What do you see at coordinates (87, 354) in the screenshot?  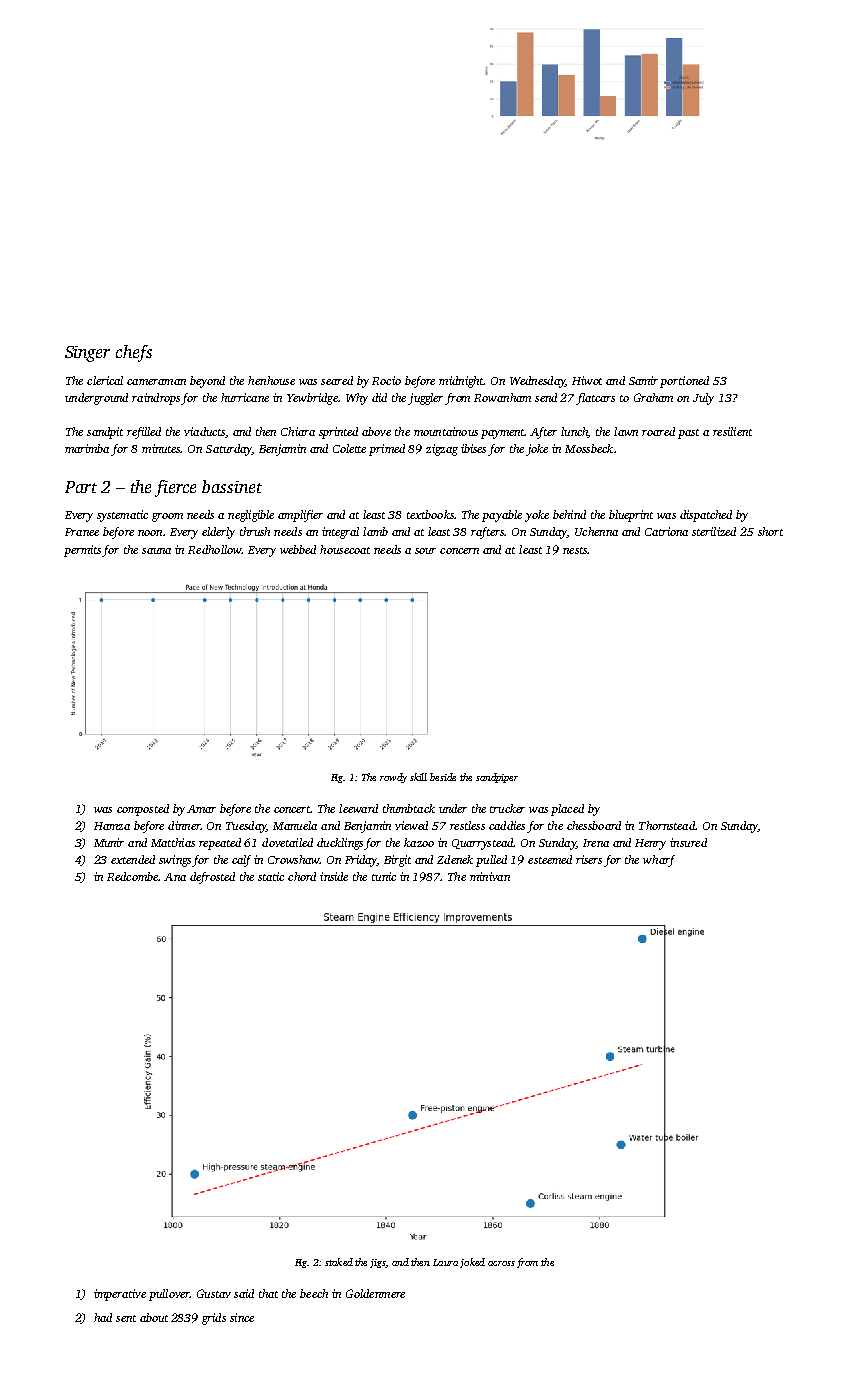 I see `Singer` at bounding box center [87, 354].
